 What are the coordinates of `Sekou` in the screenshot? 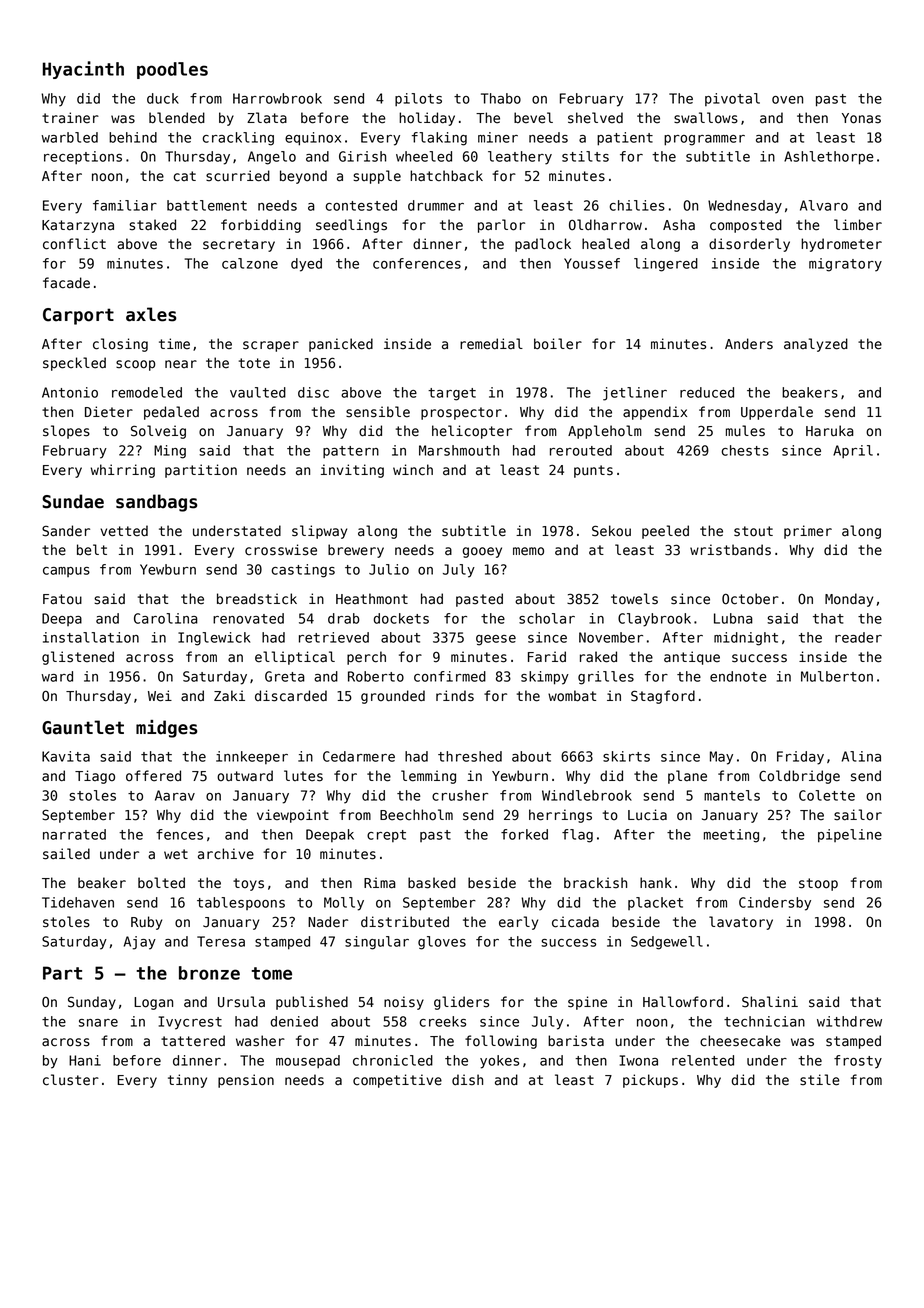 It's located at (611, 531).
